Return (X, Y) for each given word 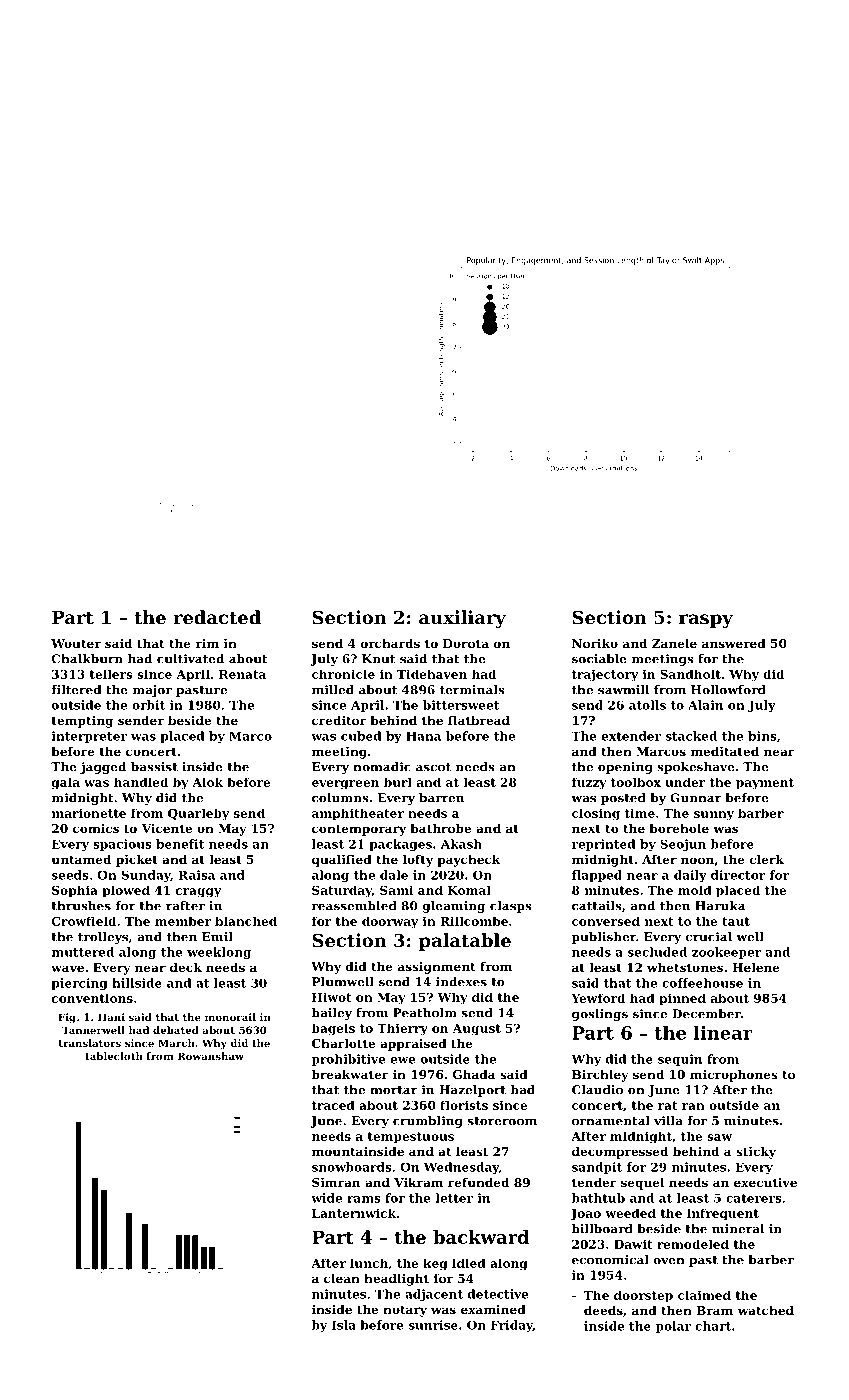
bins (762, 736)
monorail (230, 1017)
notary (405, 1311)
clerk (767, 859)
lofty (418, 861)
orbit (148, 705)
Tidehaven (432, 674)
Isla (344, 1325)
